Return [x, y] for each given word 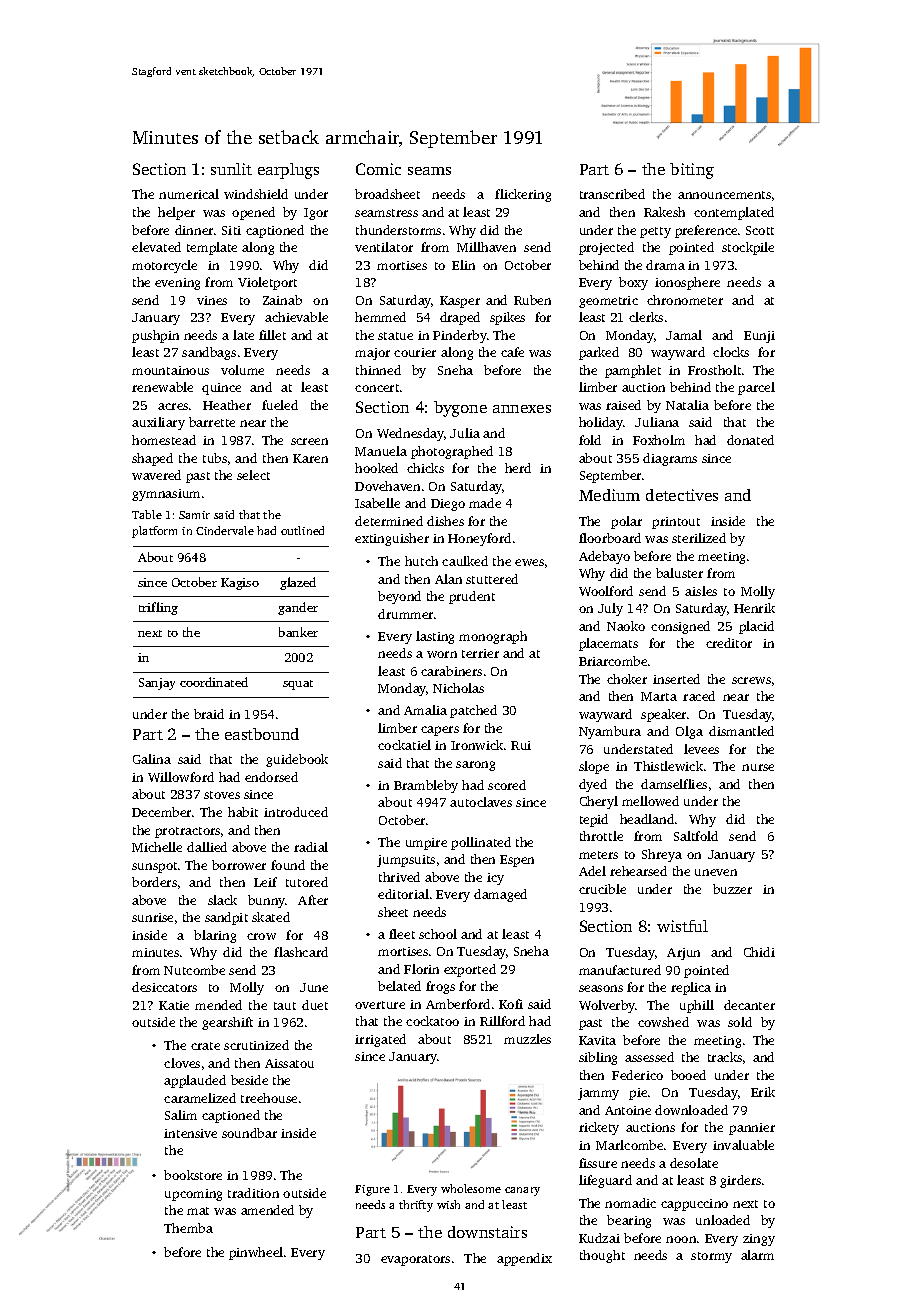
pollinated [481, 843]
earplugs [288, 171]
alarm [757, 1255]
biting [692, 171]
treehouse [269, 1098]
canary [522, 1191]
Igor [316, 214]
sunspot [154, 867]
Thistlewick [668, 766]
